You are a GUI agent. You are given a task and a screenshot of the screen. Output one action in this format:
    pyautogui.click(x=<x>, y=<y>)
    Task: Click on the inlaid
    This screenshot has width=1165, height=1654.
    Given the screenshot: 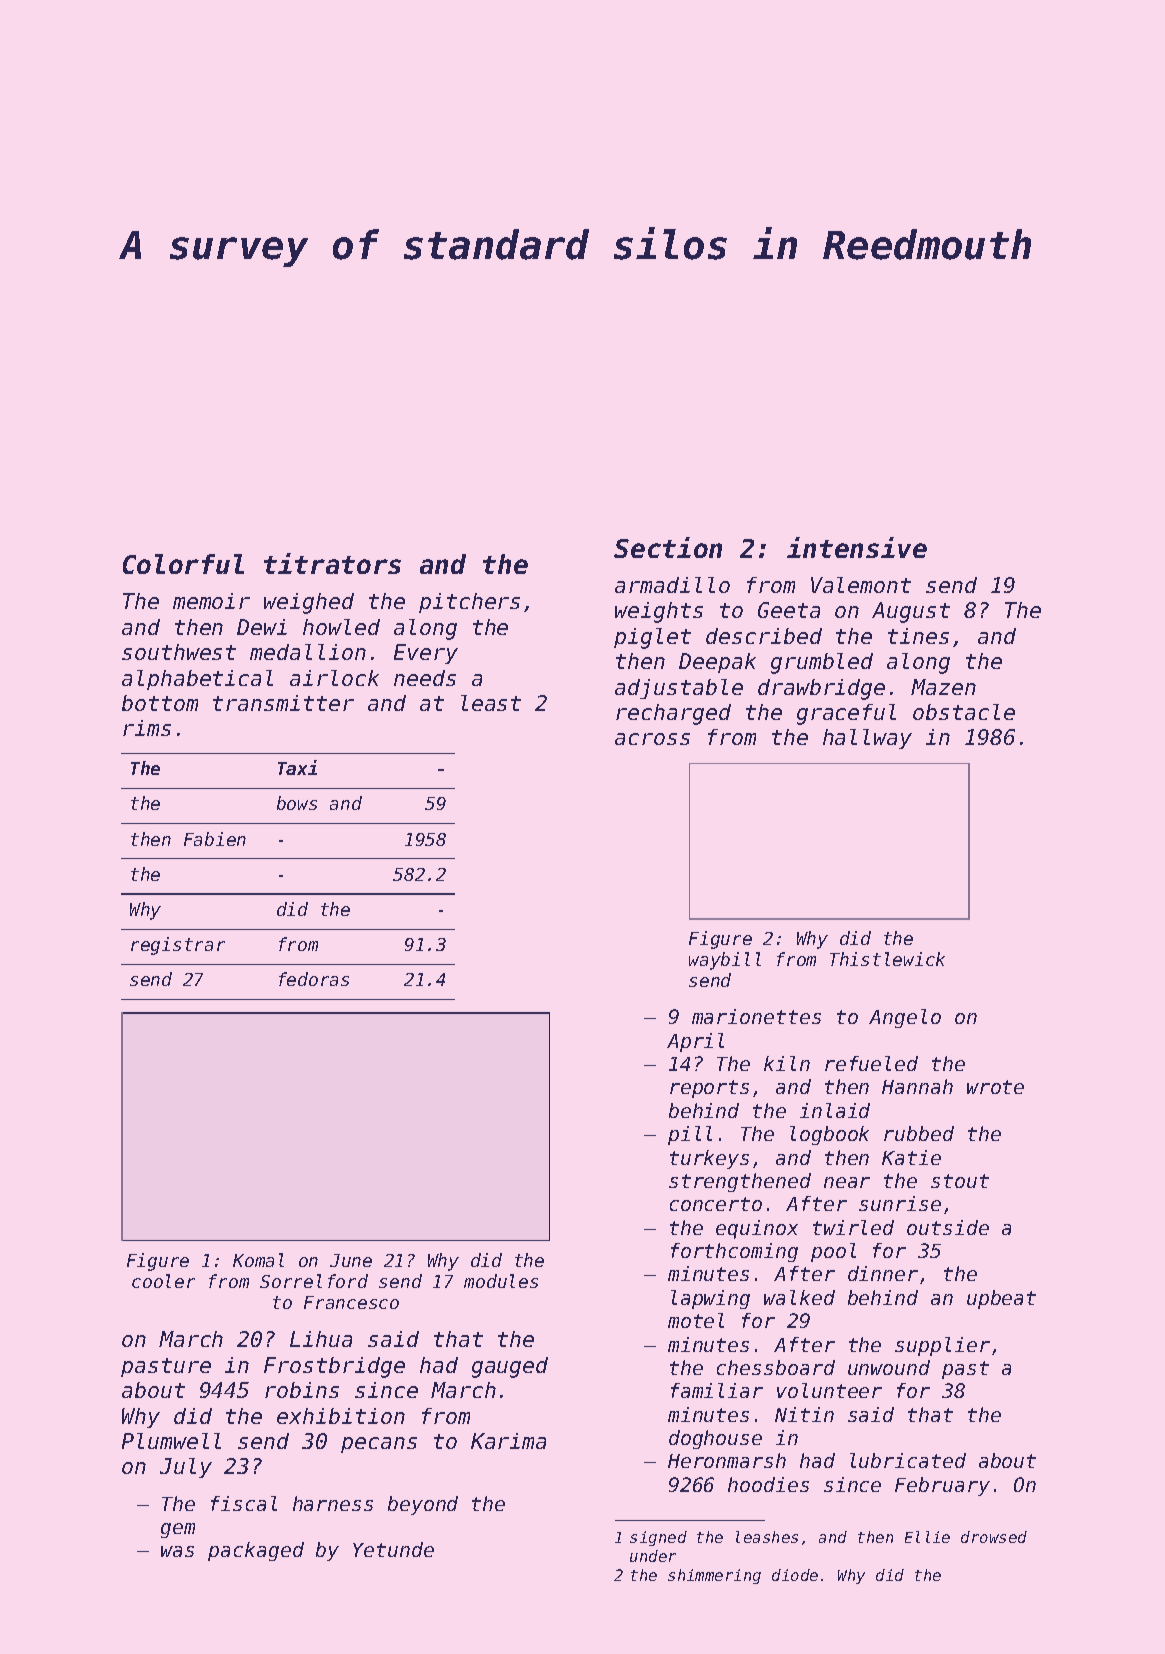 What is the action you would take?
    pyautogui.click(x=835, y=1110)
